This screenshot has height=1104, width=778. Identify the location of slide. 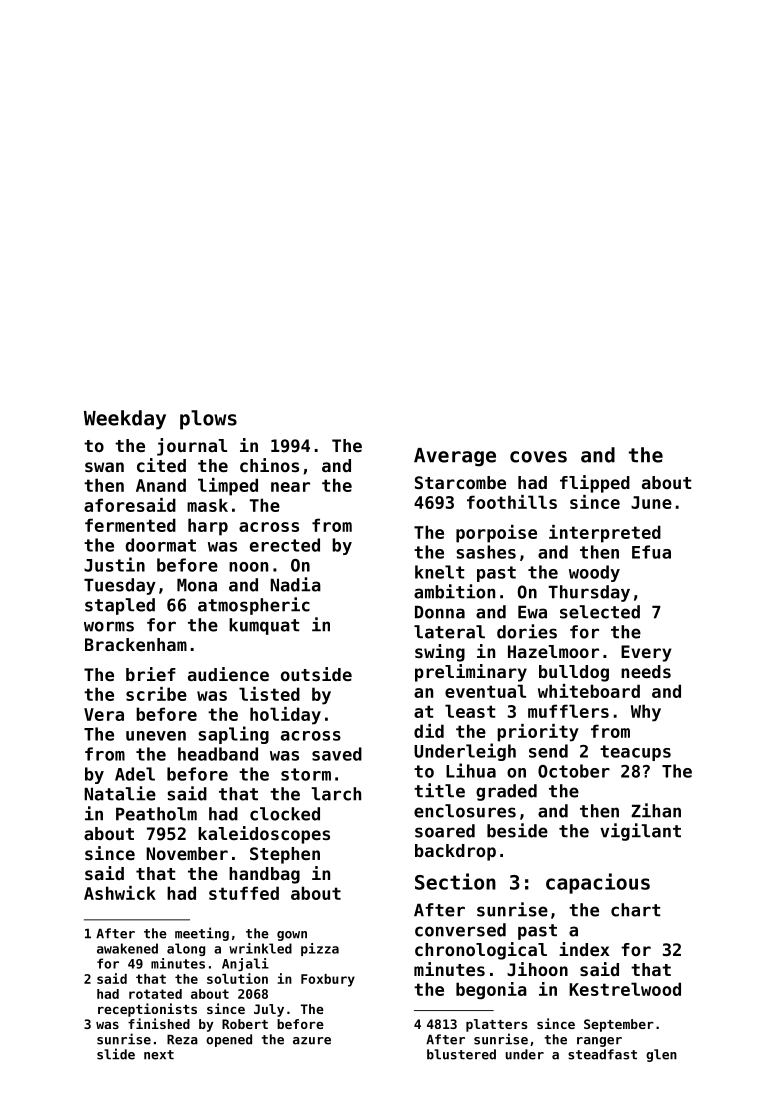
(116, 1054).
